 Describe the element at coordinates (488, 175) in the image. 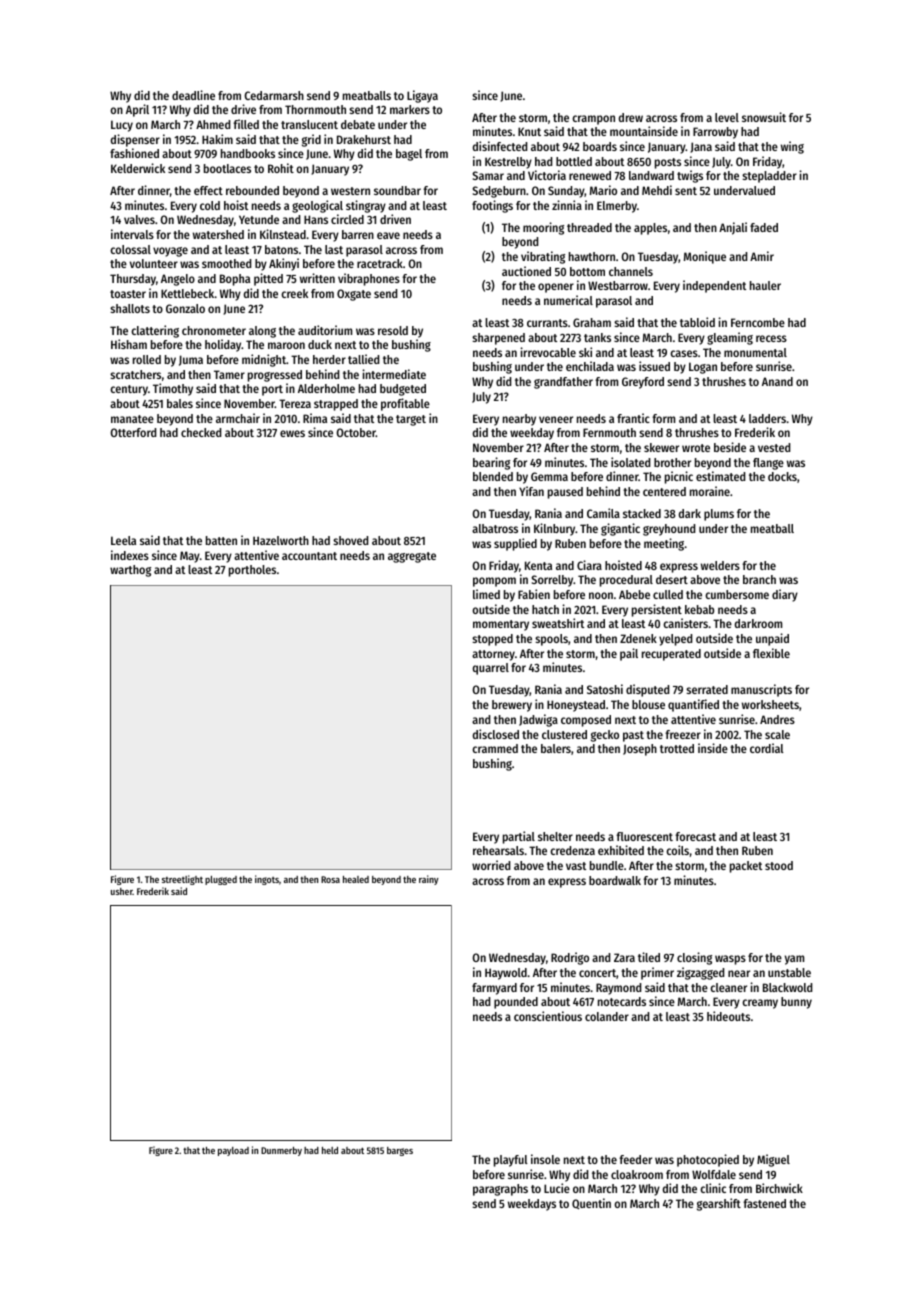

I see `Samar` at that location.
